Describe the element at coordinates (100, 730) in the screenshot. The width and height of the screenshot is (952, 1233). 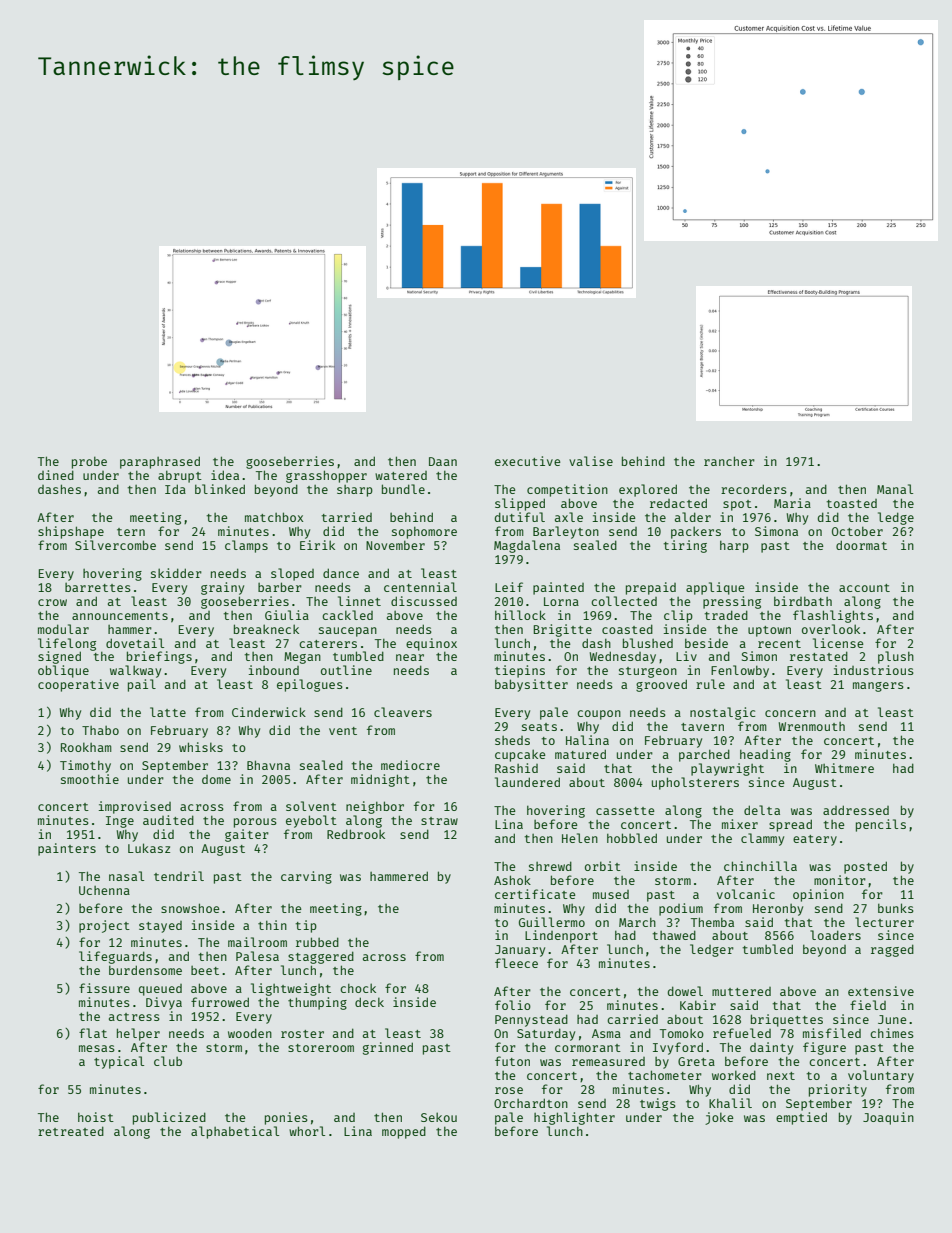
I see `Thabo` at that location.
